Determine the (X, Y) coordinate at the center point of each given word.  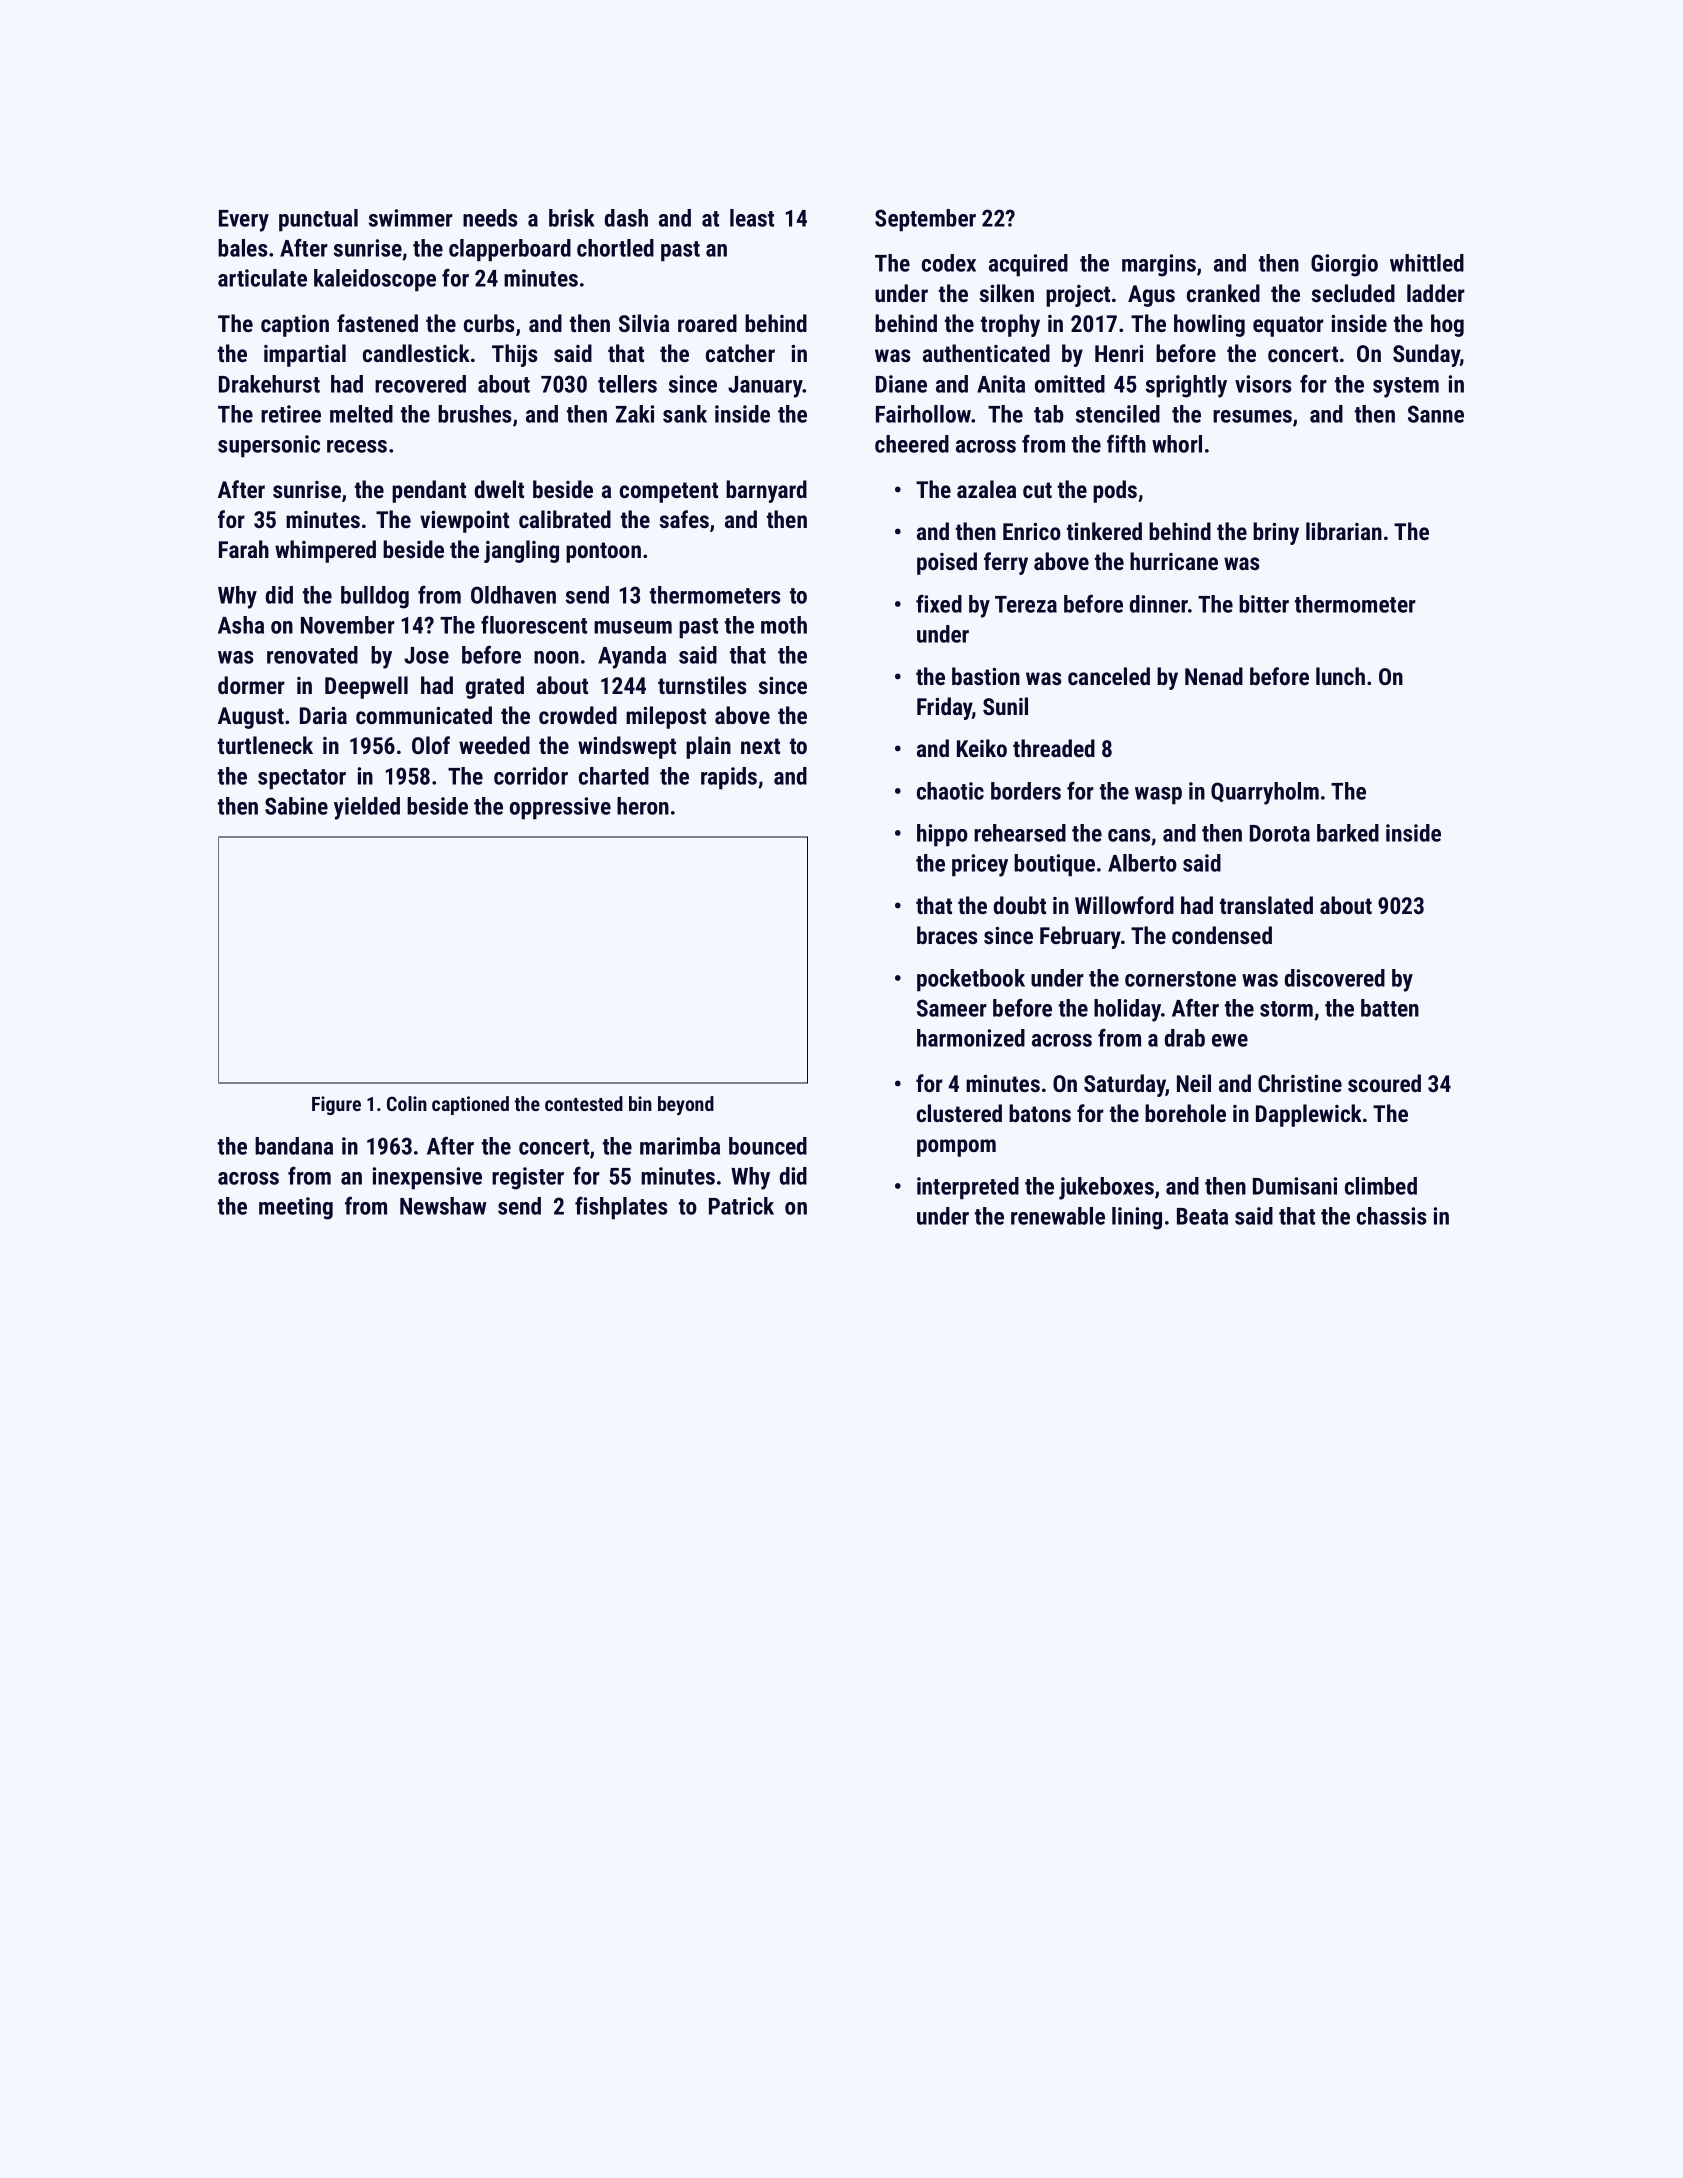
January (765, 387)
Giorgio (1344, 265)
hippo (942, 835)
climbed (1381, 1186)
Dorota (1280, 833)
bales (242, 248)
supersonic (269, 446)
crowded (578, 715)
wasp (1158, 796)
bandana (294, 1146)
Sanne (1436, 414)
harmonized (971, 1038)
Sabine (296, 806)
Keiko (982, 748)
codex (949, 263)
